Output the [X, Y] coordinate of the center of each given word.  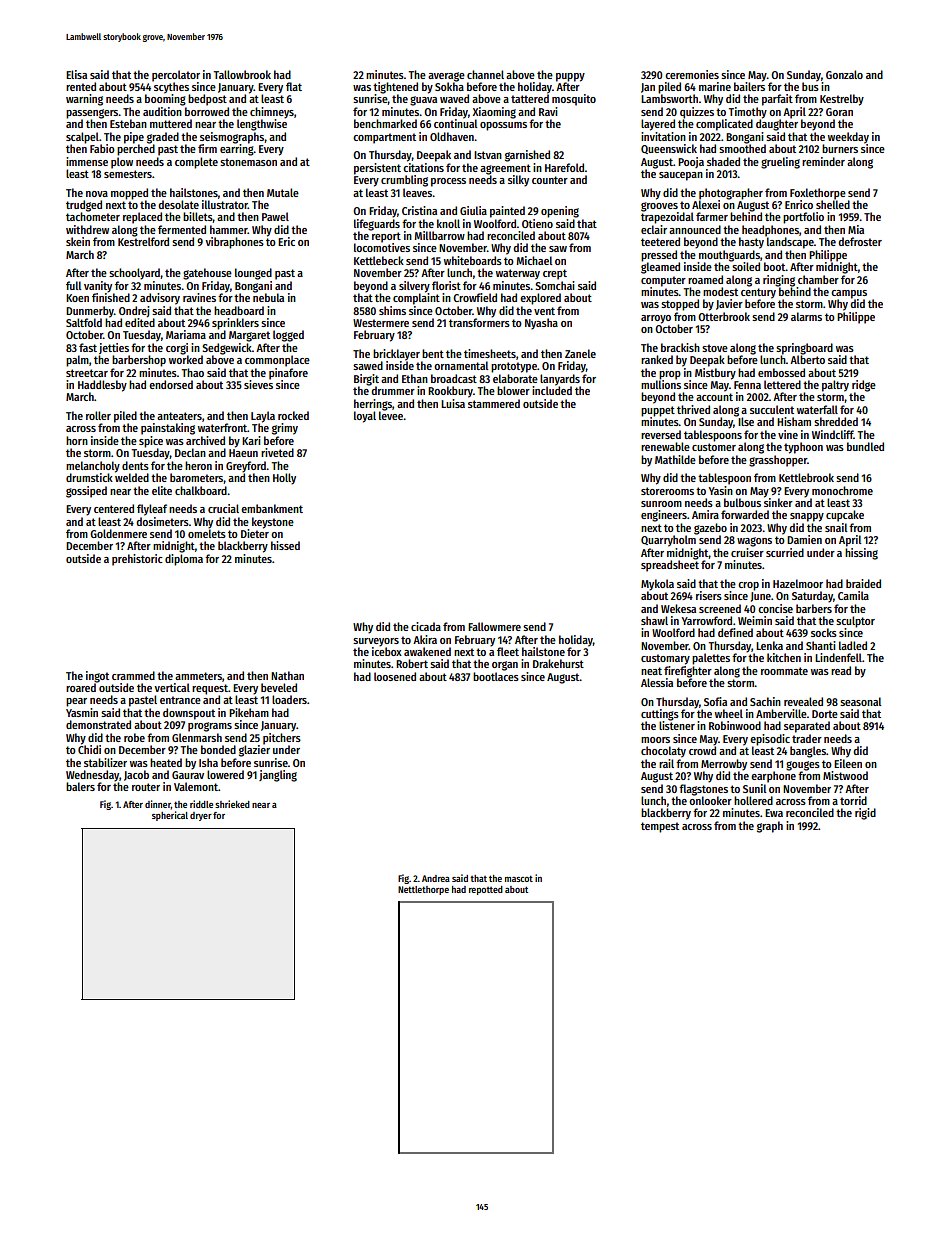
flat [294, 86]
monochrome [842, 490]
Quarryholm [668, 541]
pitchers [282, 739]
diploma [184, 560]
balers [80, 786]
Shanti [821, 645]
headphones [770, 231]
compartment [384, 138]
